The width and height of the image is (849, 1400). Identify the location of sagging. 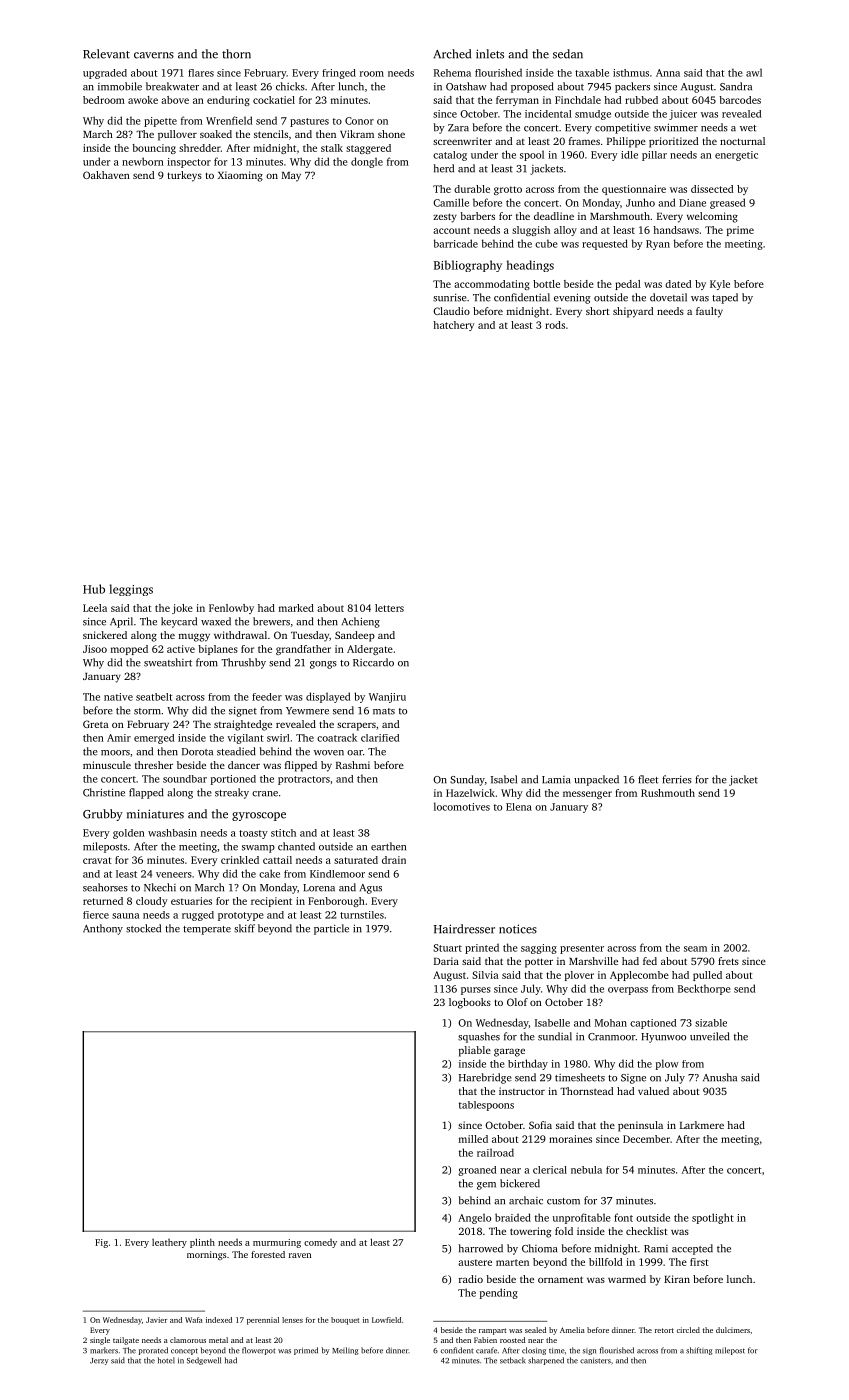
(539, 949).
